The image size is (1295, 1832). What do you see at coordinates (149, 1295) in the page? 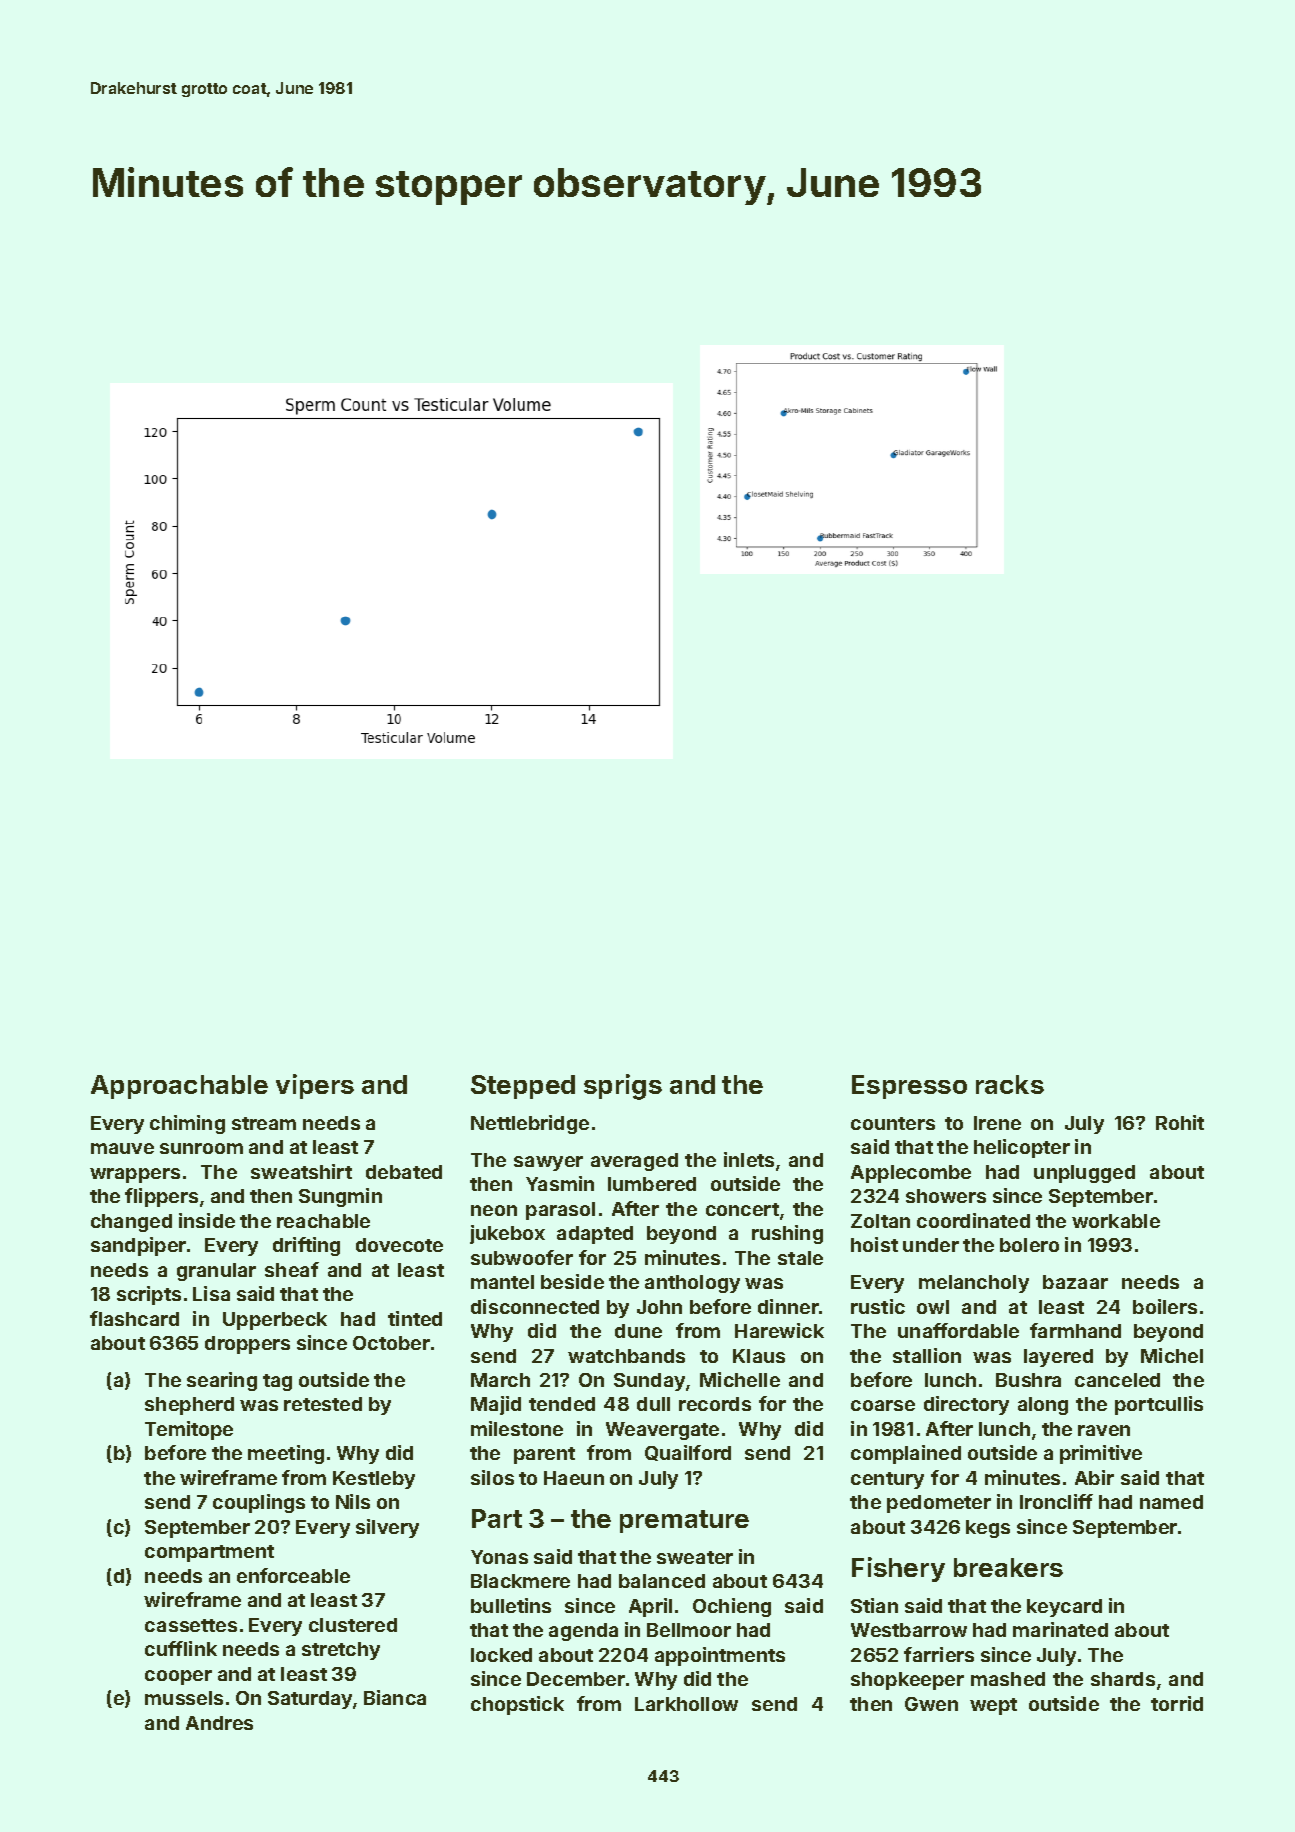
I see `scripts` at bounding box center [149, 1295].
